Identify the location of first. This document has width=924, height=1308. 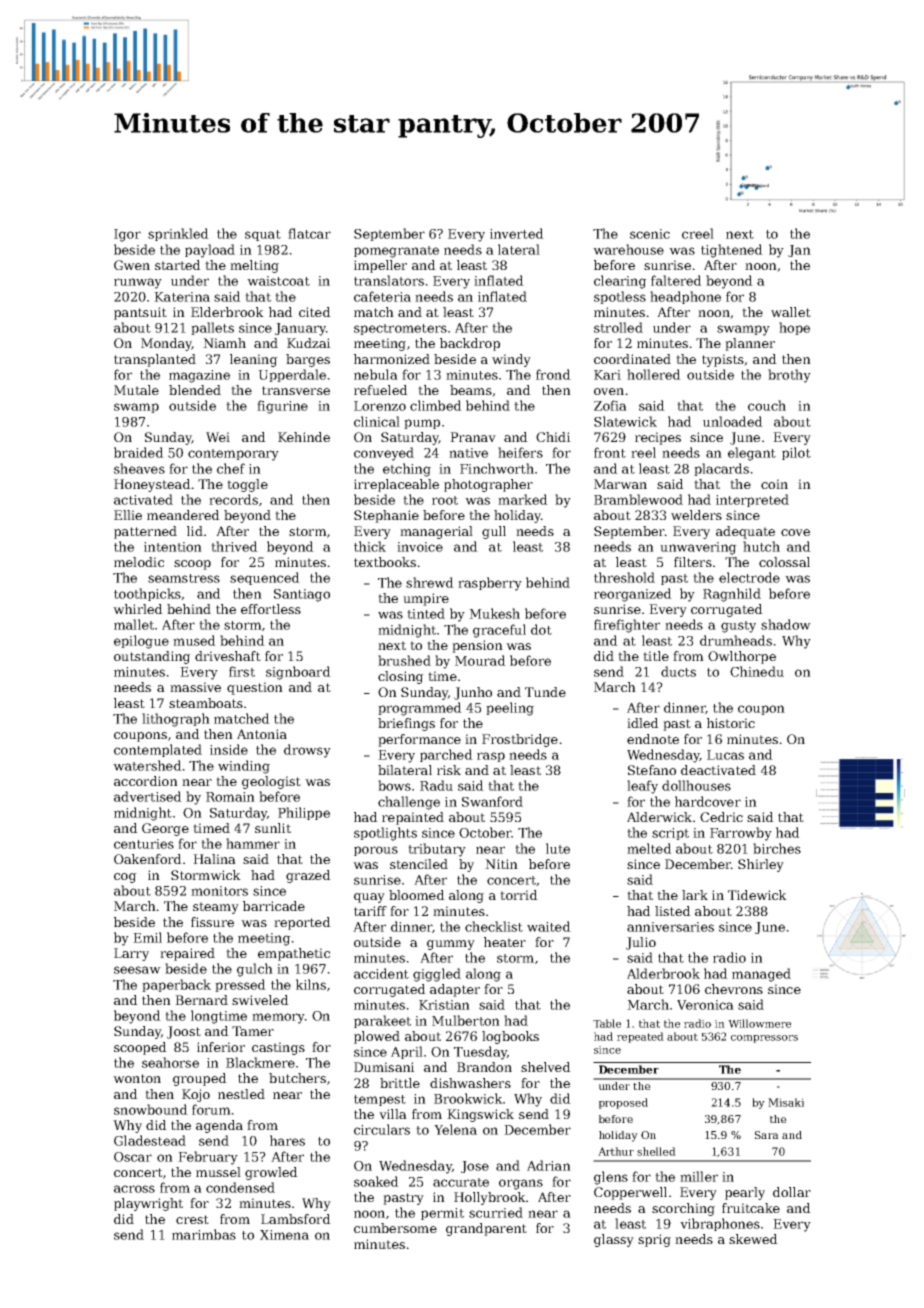
(242, 671).
